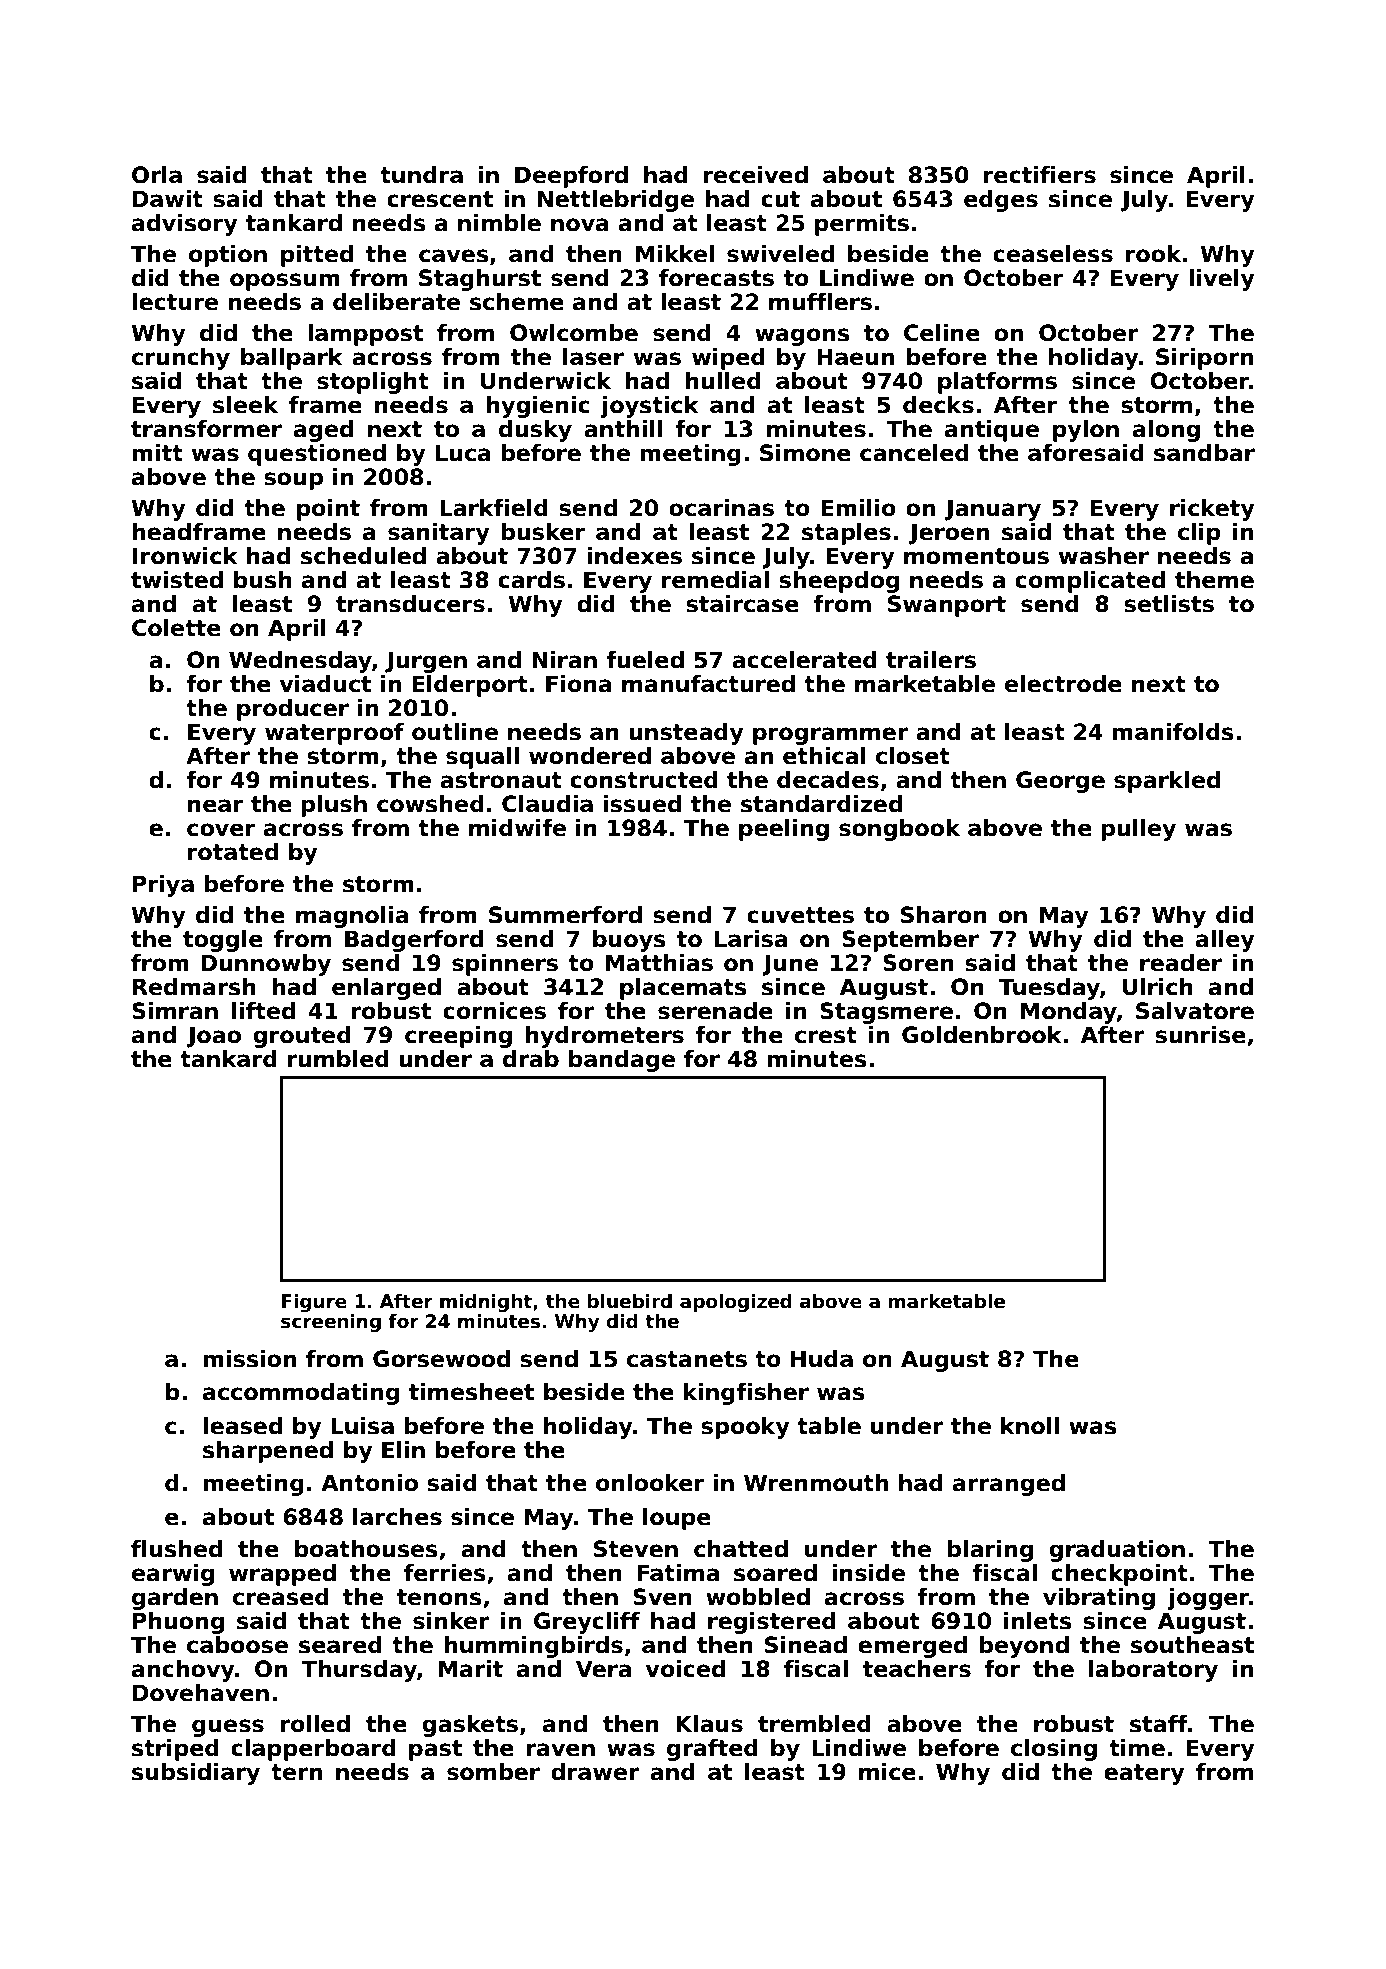  I want to click on trembled, so click(814, 1724).
